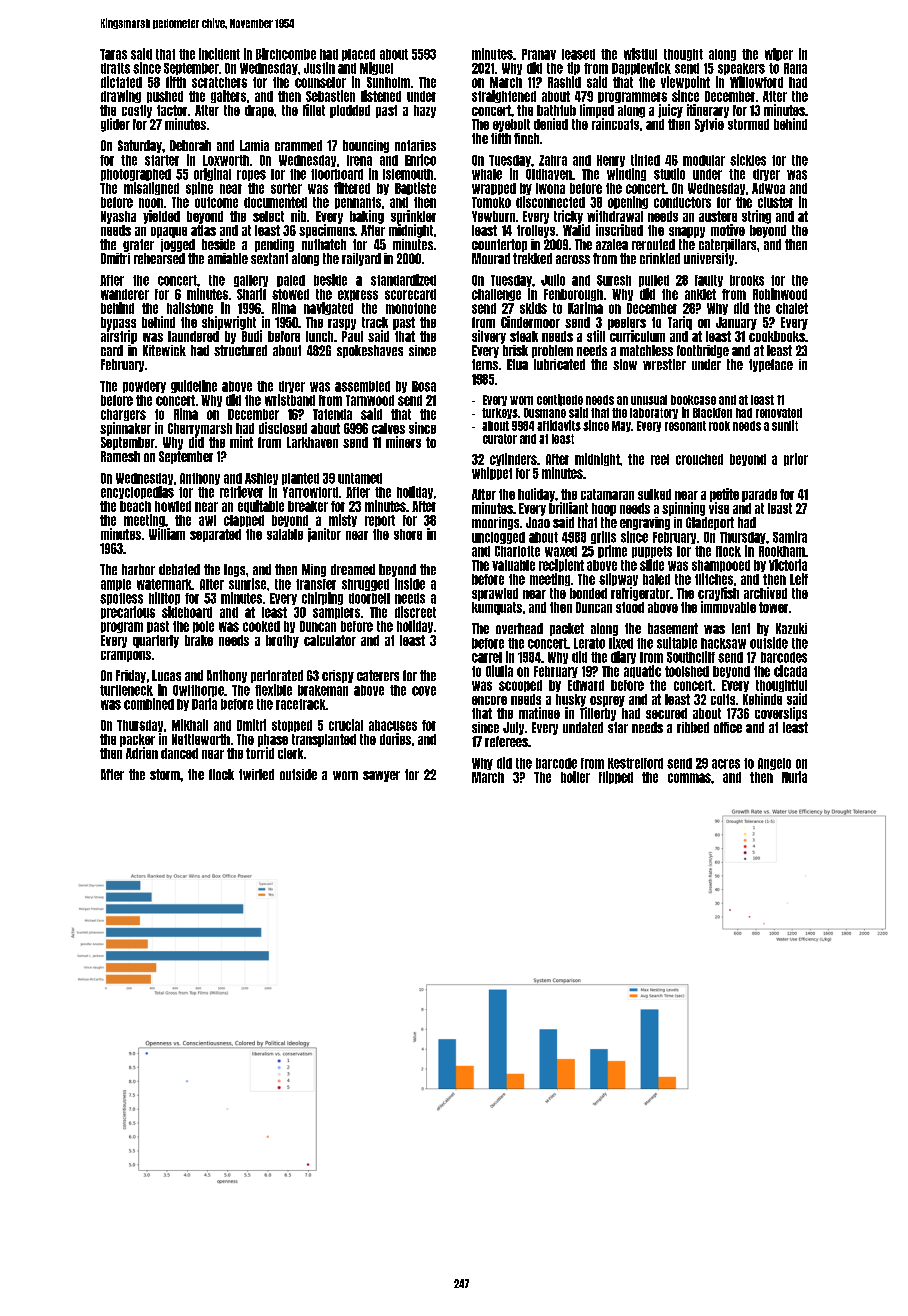 Image resolution: width=908 pixels, height=1316 pixels. I want to click on rehearsed, so click(159, 258).
